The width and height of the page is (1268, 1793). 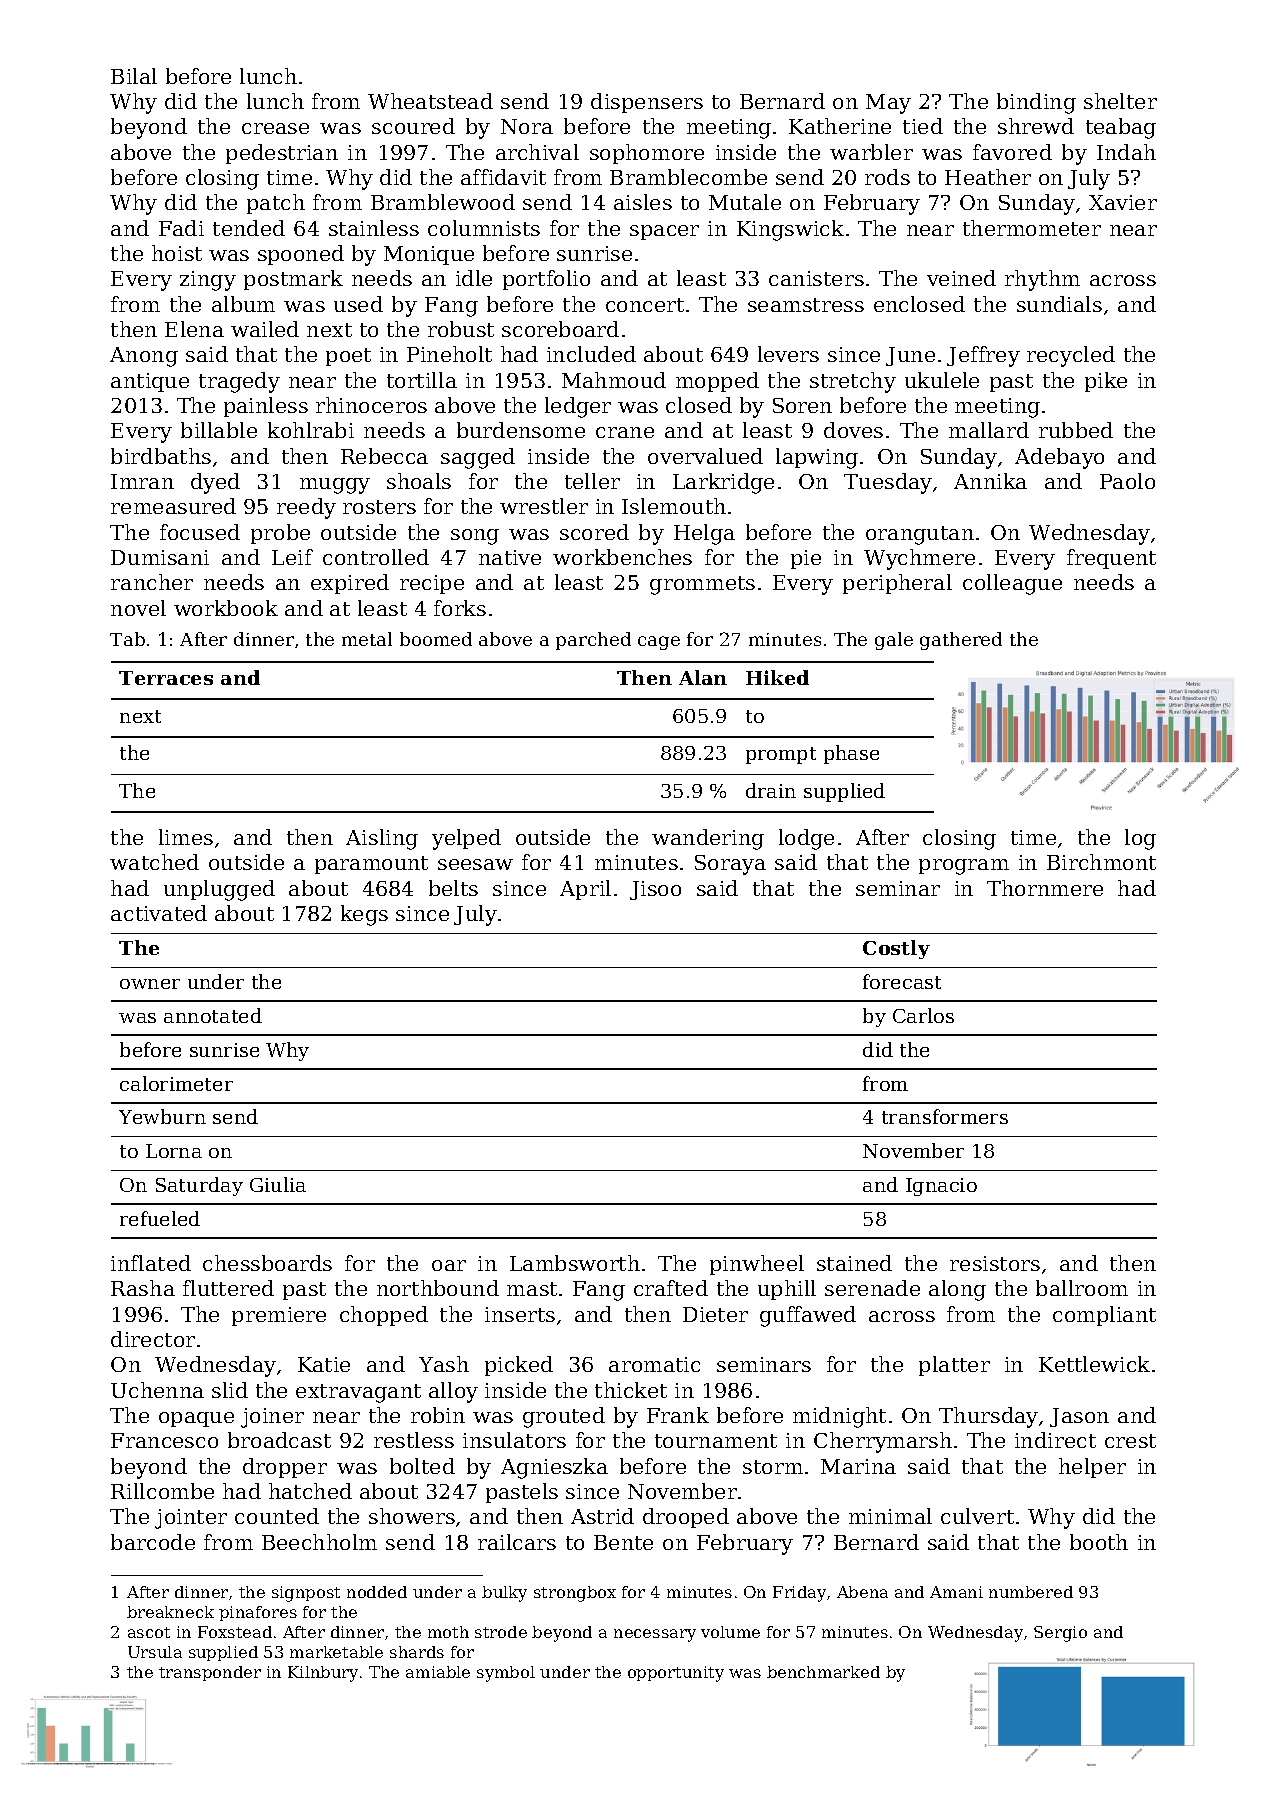 I want to click on Rillcombe, so click(x=162, y=1491).
